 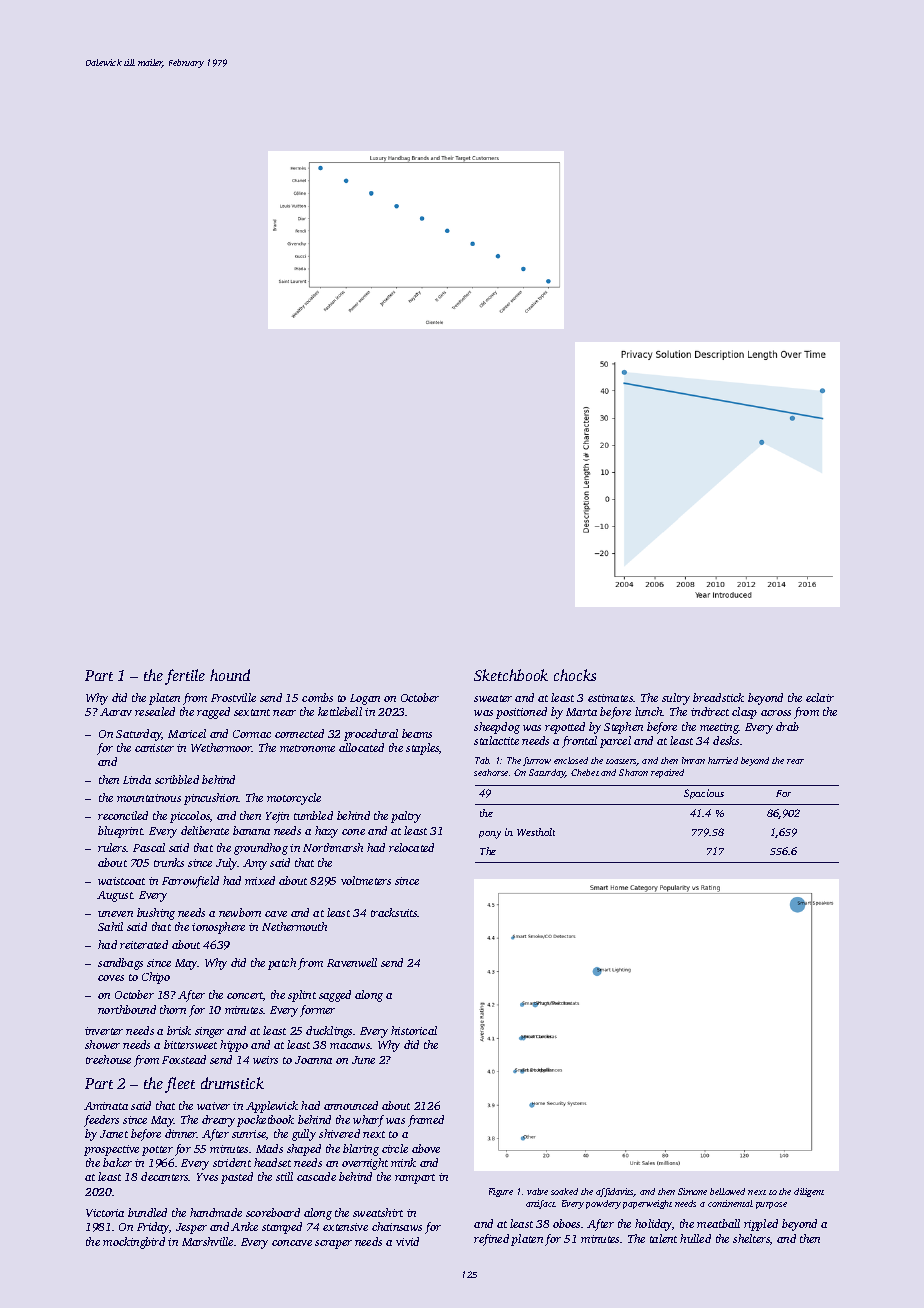 What do you see at coordinates (134, 1243) in the screenshot?
I see `mockingbird` at bounding box center [134, 1243].
